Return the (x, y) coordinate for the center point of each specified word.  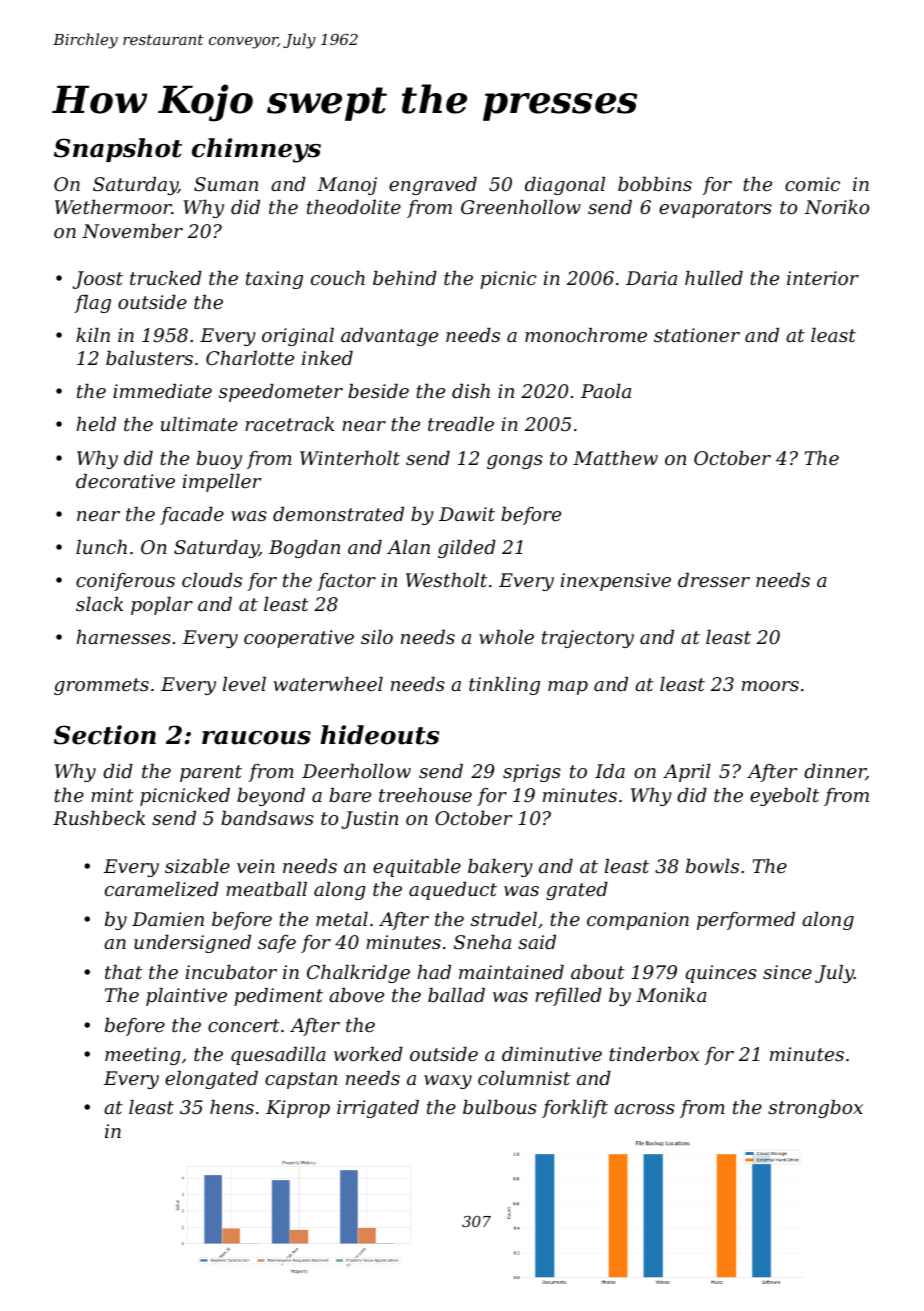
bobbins (655, 184)
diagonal (565, 186)
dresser (714, 580)
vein (256, 866)
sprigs (532, 773)
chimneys (256, 150)
